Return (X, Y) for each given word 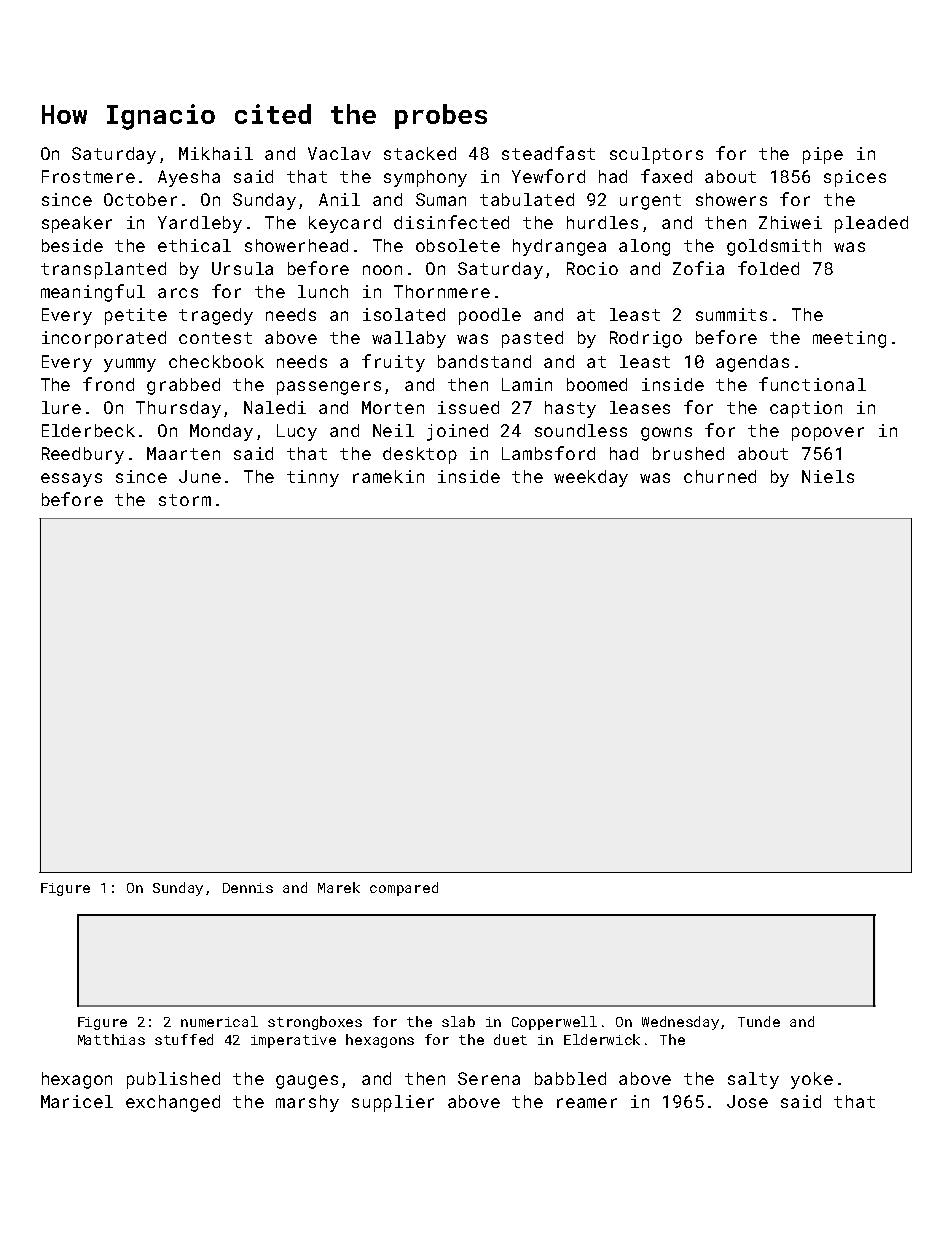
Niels (828, 476)
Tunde (759, 1021)
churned (720, 476)
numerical (219, 1021)
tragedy (216, 316)
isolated (404, 314)
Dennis (248, 888)
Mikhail (216, 153)
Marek (339, 887)
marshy (307, 1103)
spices (855, 178)
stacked (420, 153)
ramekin (388, 476)
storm (185, 500)
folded (768, 268)
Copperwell (554, 1023)
